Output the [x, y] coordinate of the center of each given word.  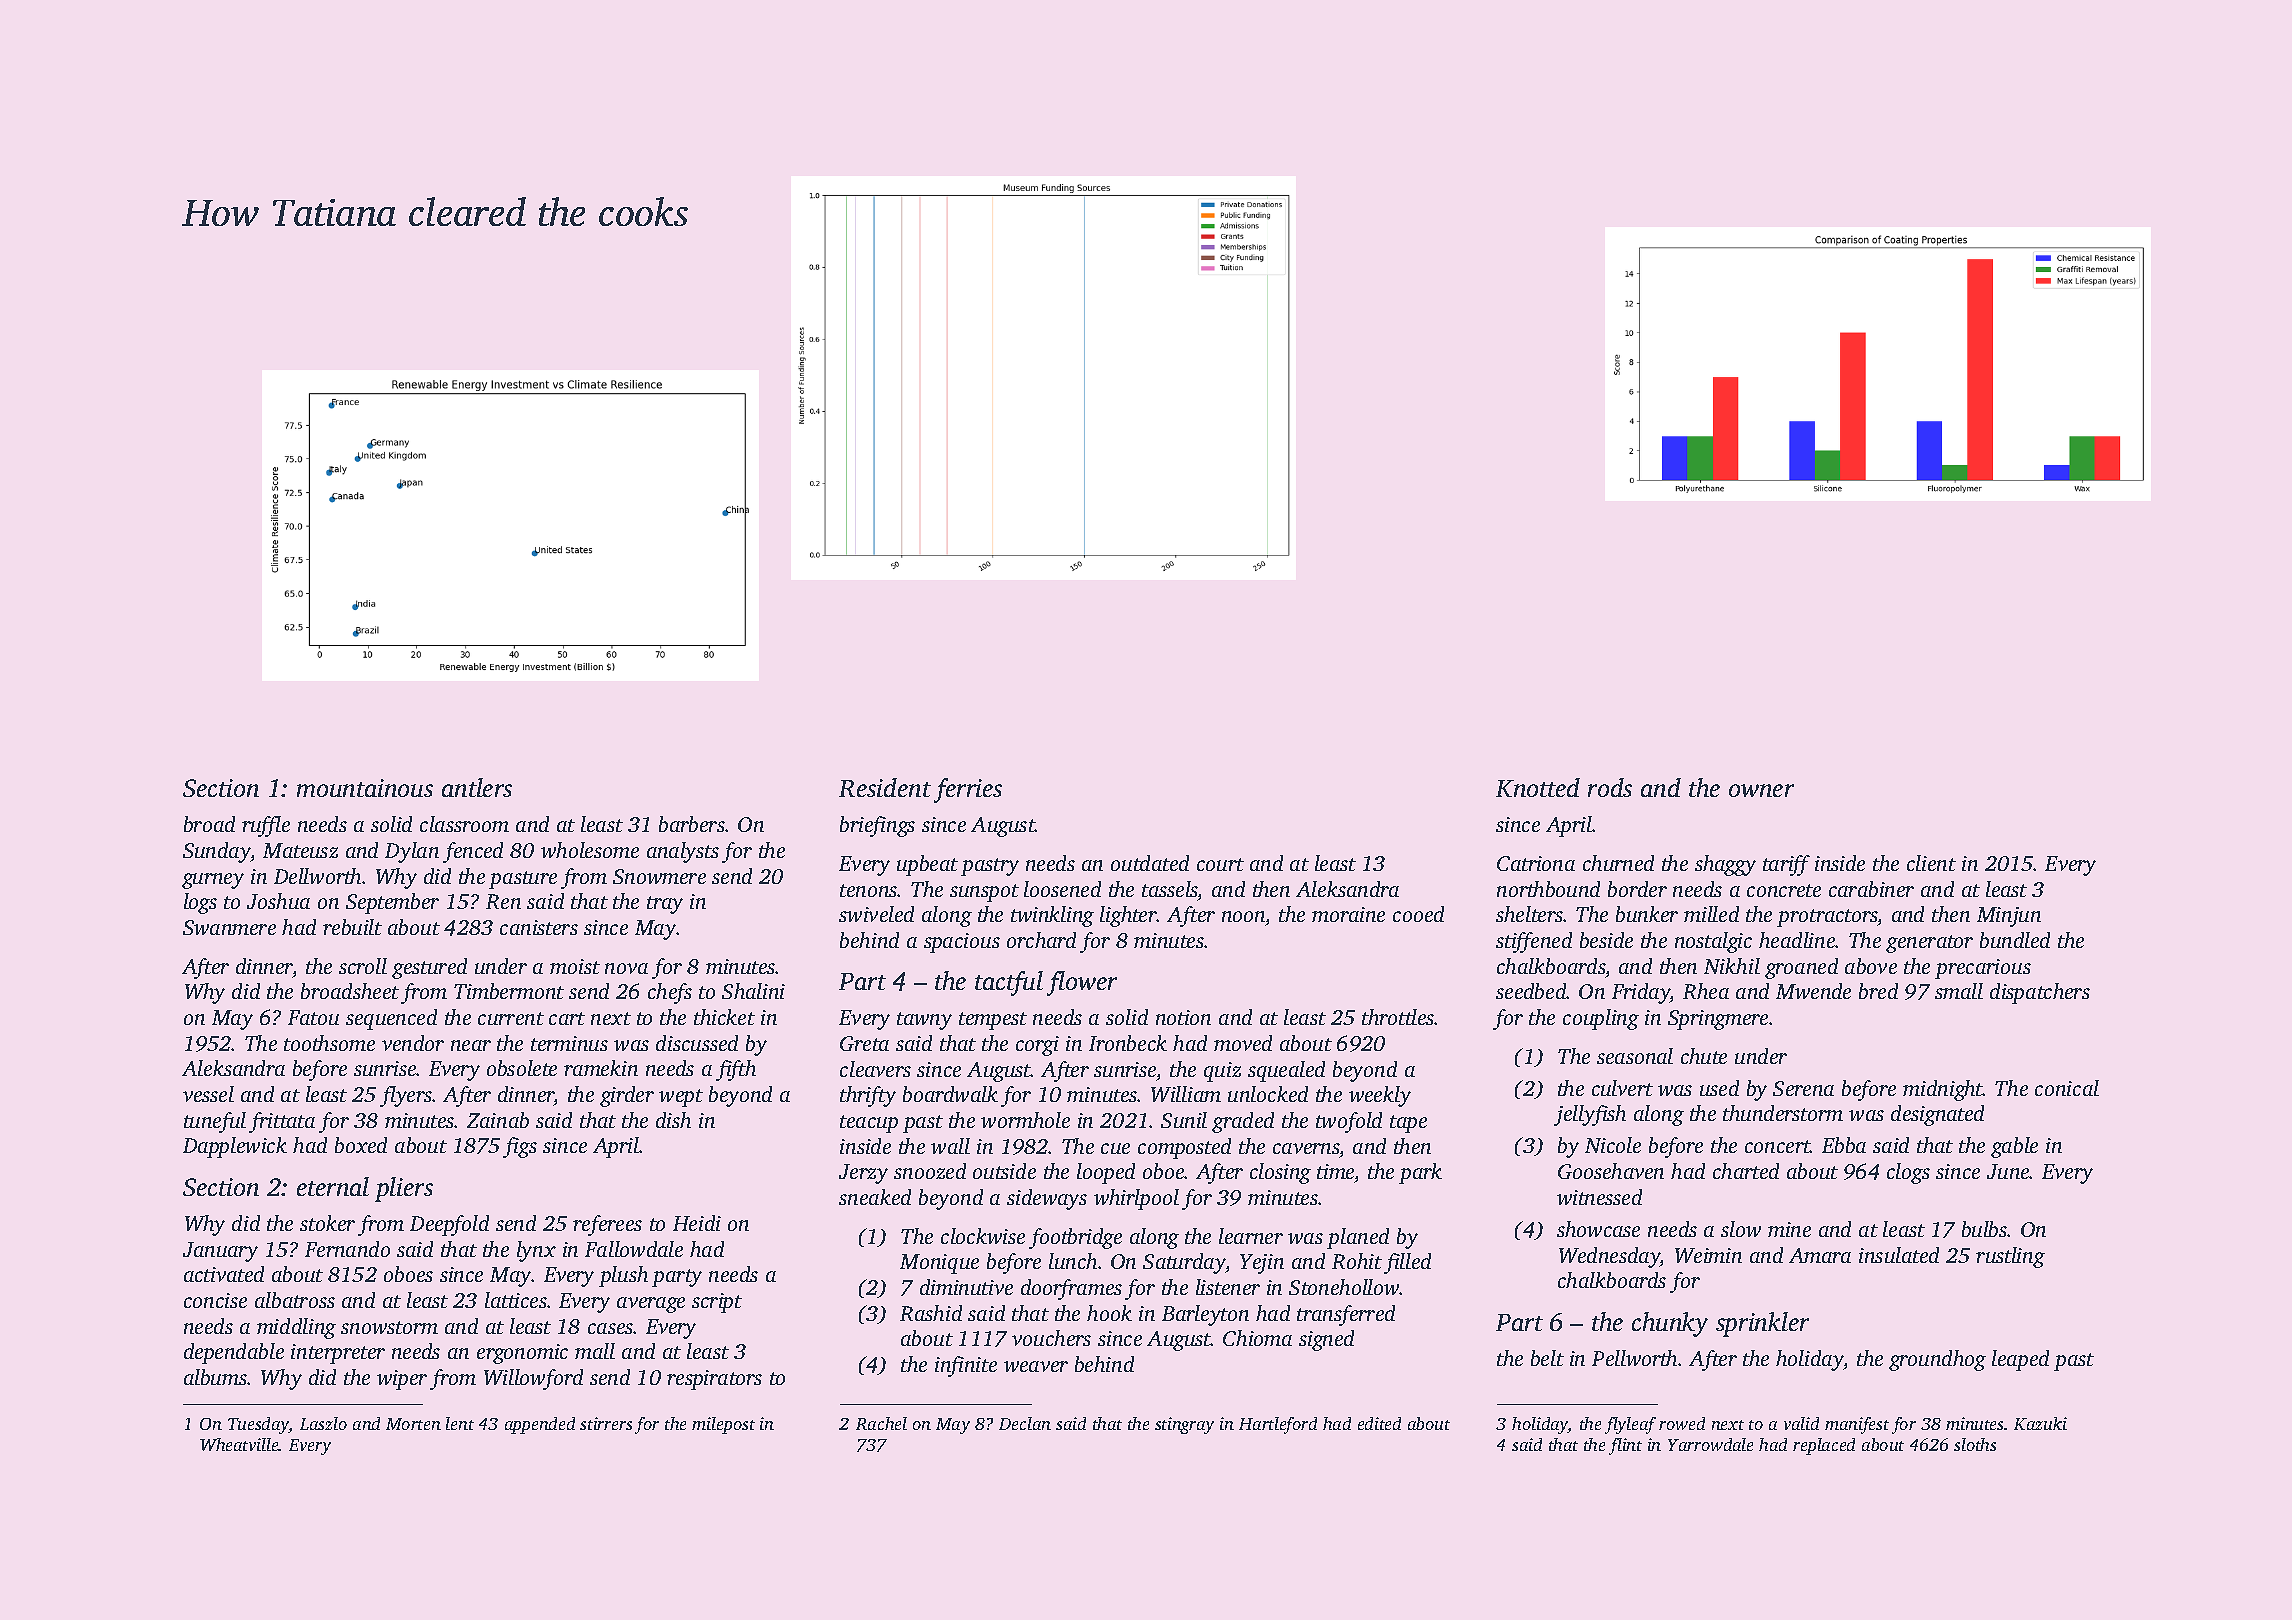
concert [1778, 1146]
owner [1761, 790]
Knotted [1538, 787]
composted [1184, 1148]
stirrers [606, 1423]
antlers [477, 787]
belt [1547, 1358]
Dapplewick [235, 1147]
